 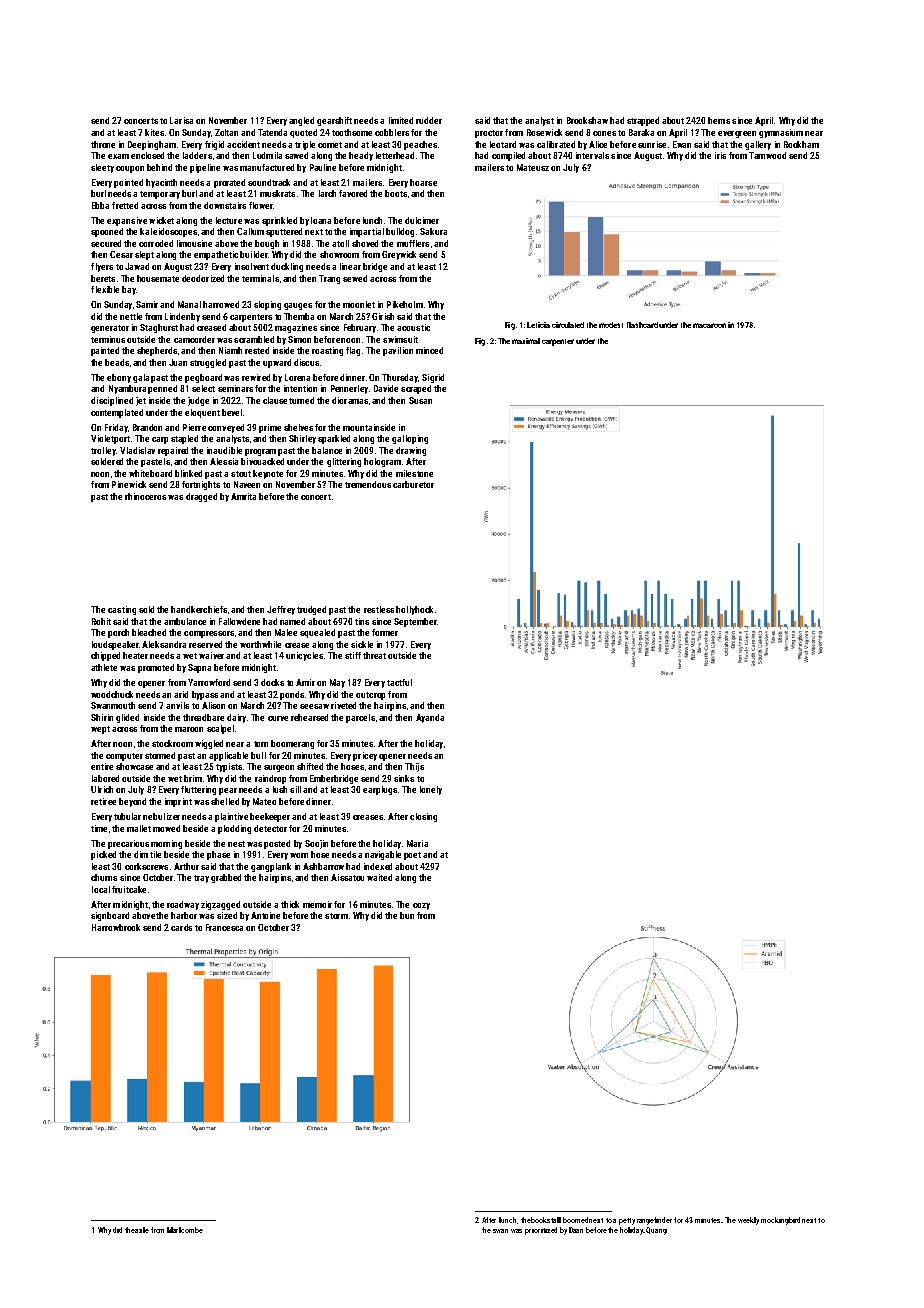 I want to click on Deepingham, so click(x=152, y=145).
